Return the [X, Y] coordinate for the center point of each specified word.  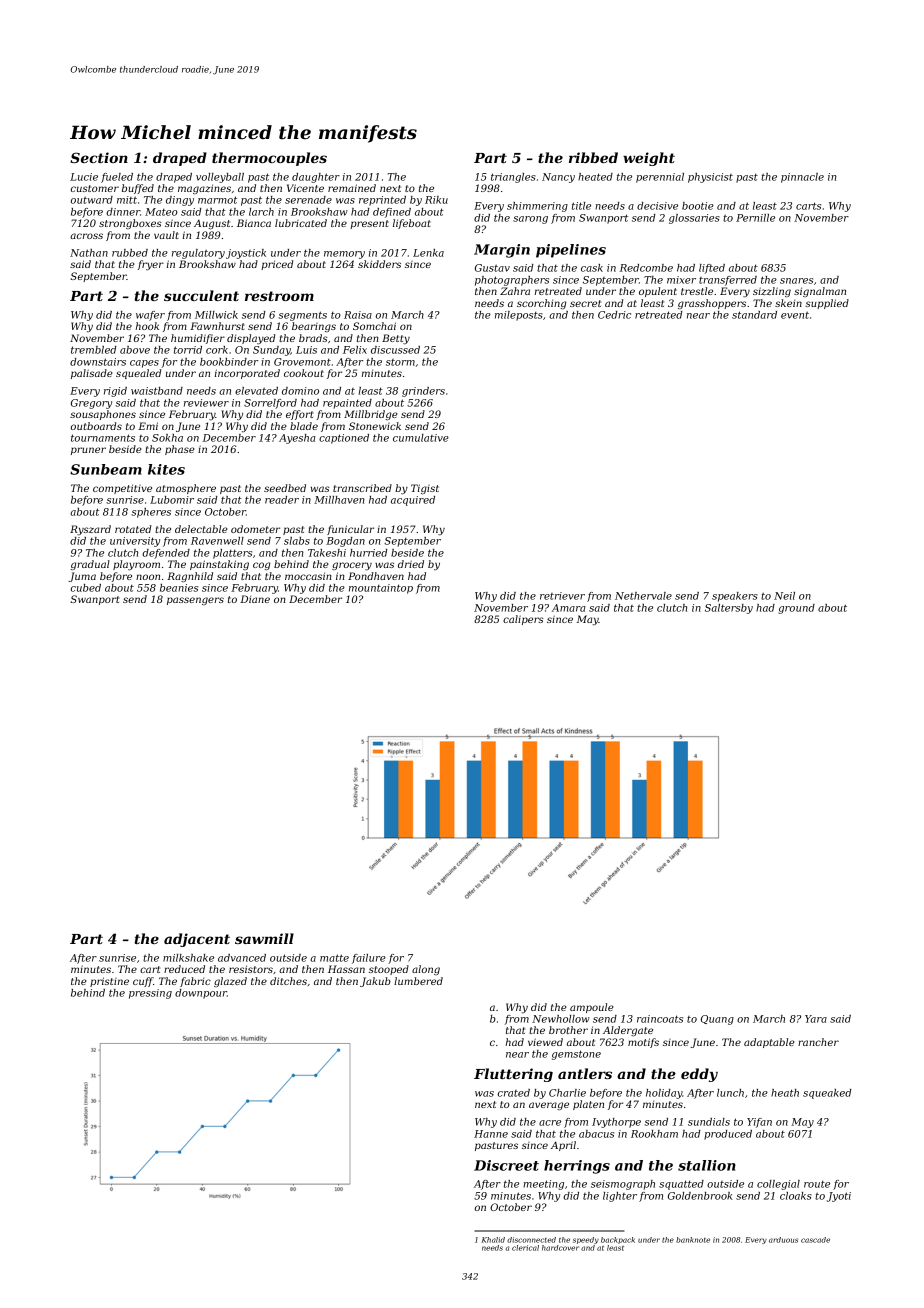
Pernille [755, 218]
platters [232, 554]
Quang [717, 1020]
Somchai [374, 326]
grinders [423, 392]
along [426, 970]
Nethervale [643, 596]
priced [277, 265]
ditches [288, 981]
